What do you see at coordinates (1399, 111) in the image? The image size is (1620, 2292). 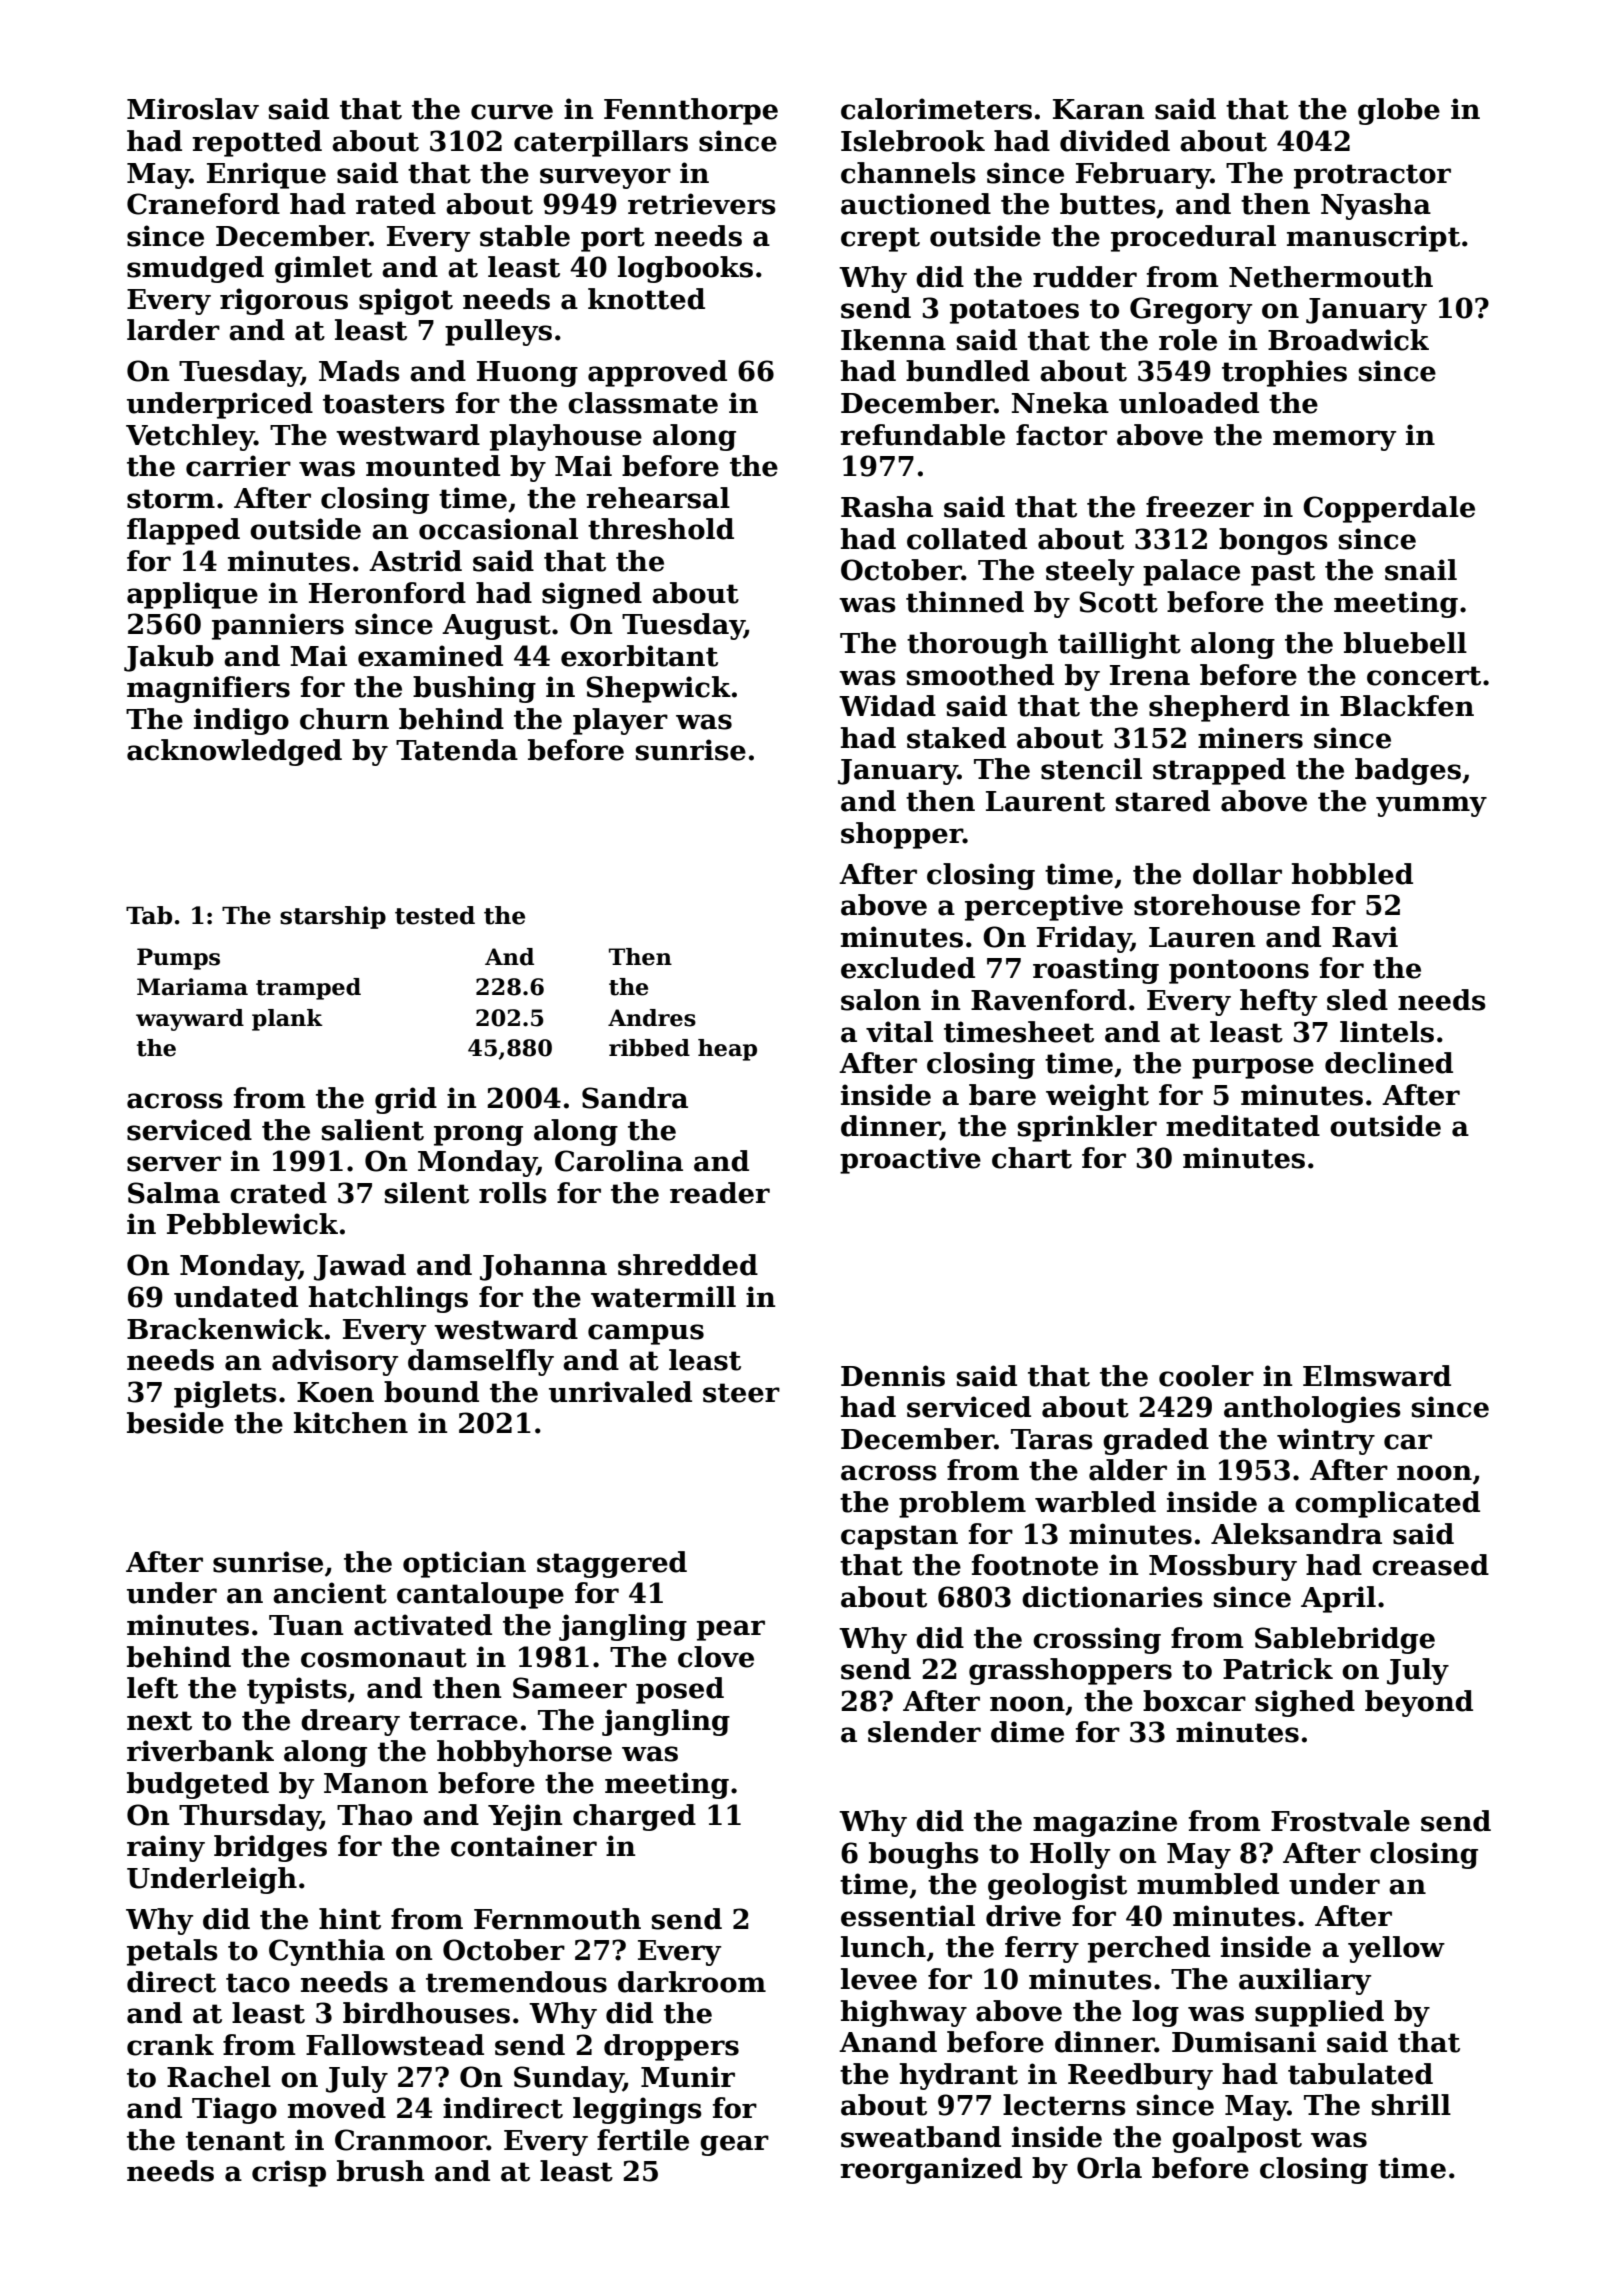 I see `globe` at bounding box center [1399, 111].
